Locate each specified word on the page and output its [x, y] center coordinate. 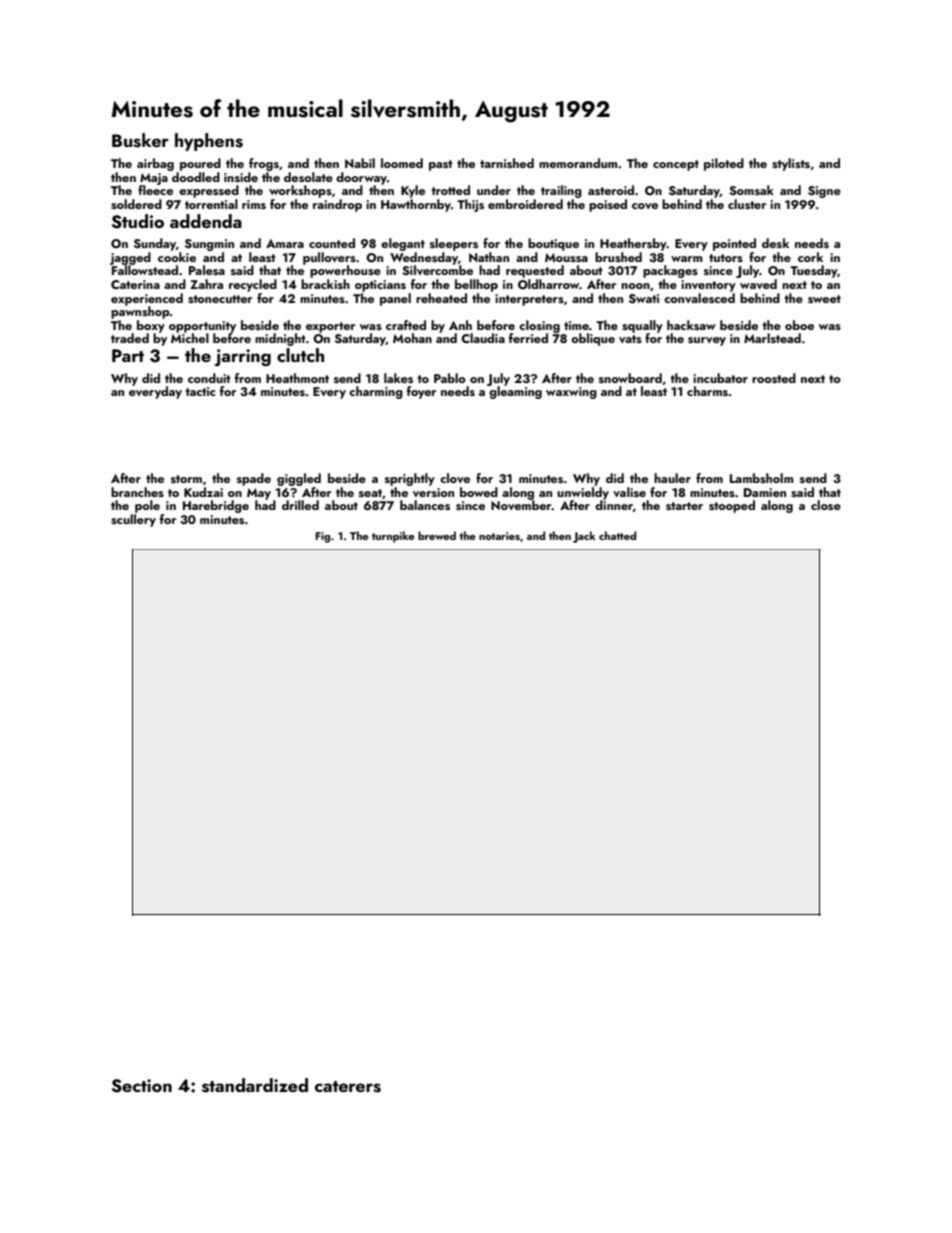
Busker [140, 140]
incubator [720, 378]
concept [676, 165]
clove [455, 478]
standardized [255, 1085]
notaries [499, 536]
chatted [617, 535]
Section [141, 1086]
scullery [133, 520]
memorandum [578, 163]
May [259, 494]
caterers [348, 1087]
